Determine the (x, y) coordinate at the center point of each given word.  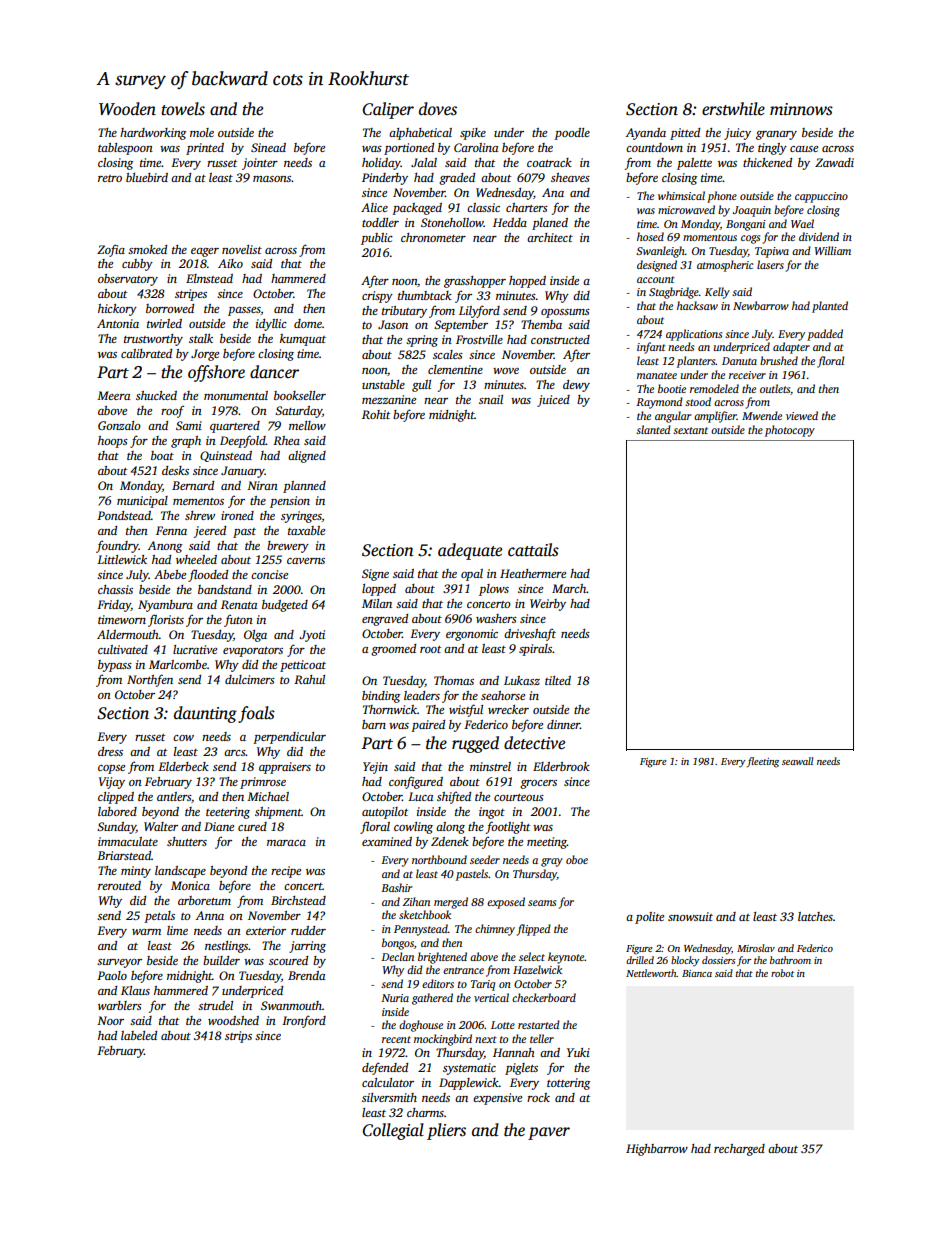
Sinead (268, 147)
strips (238, 1037)
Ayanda (646, 134)
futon (238, 620)
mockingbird (443, 1040)
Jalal (424, 162)
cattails (533, 550)
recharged (739, 1150)
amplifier (715, 417)
